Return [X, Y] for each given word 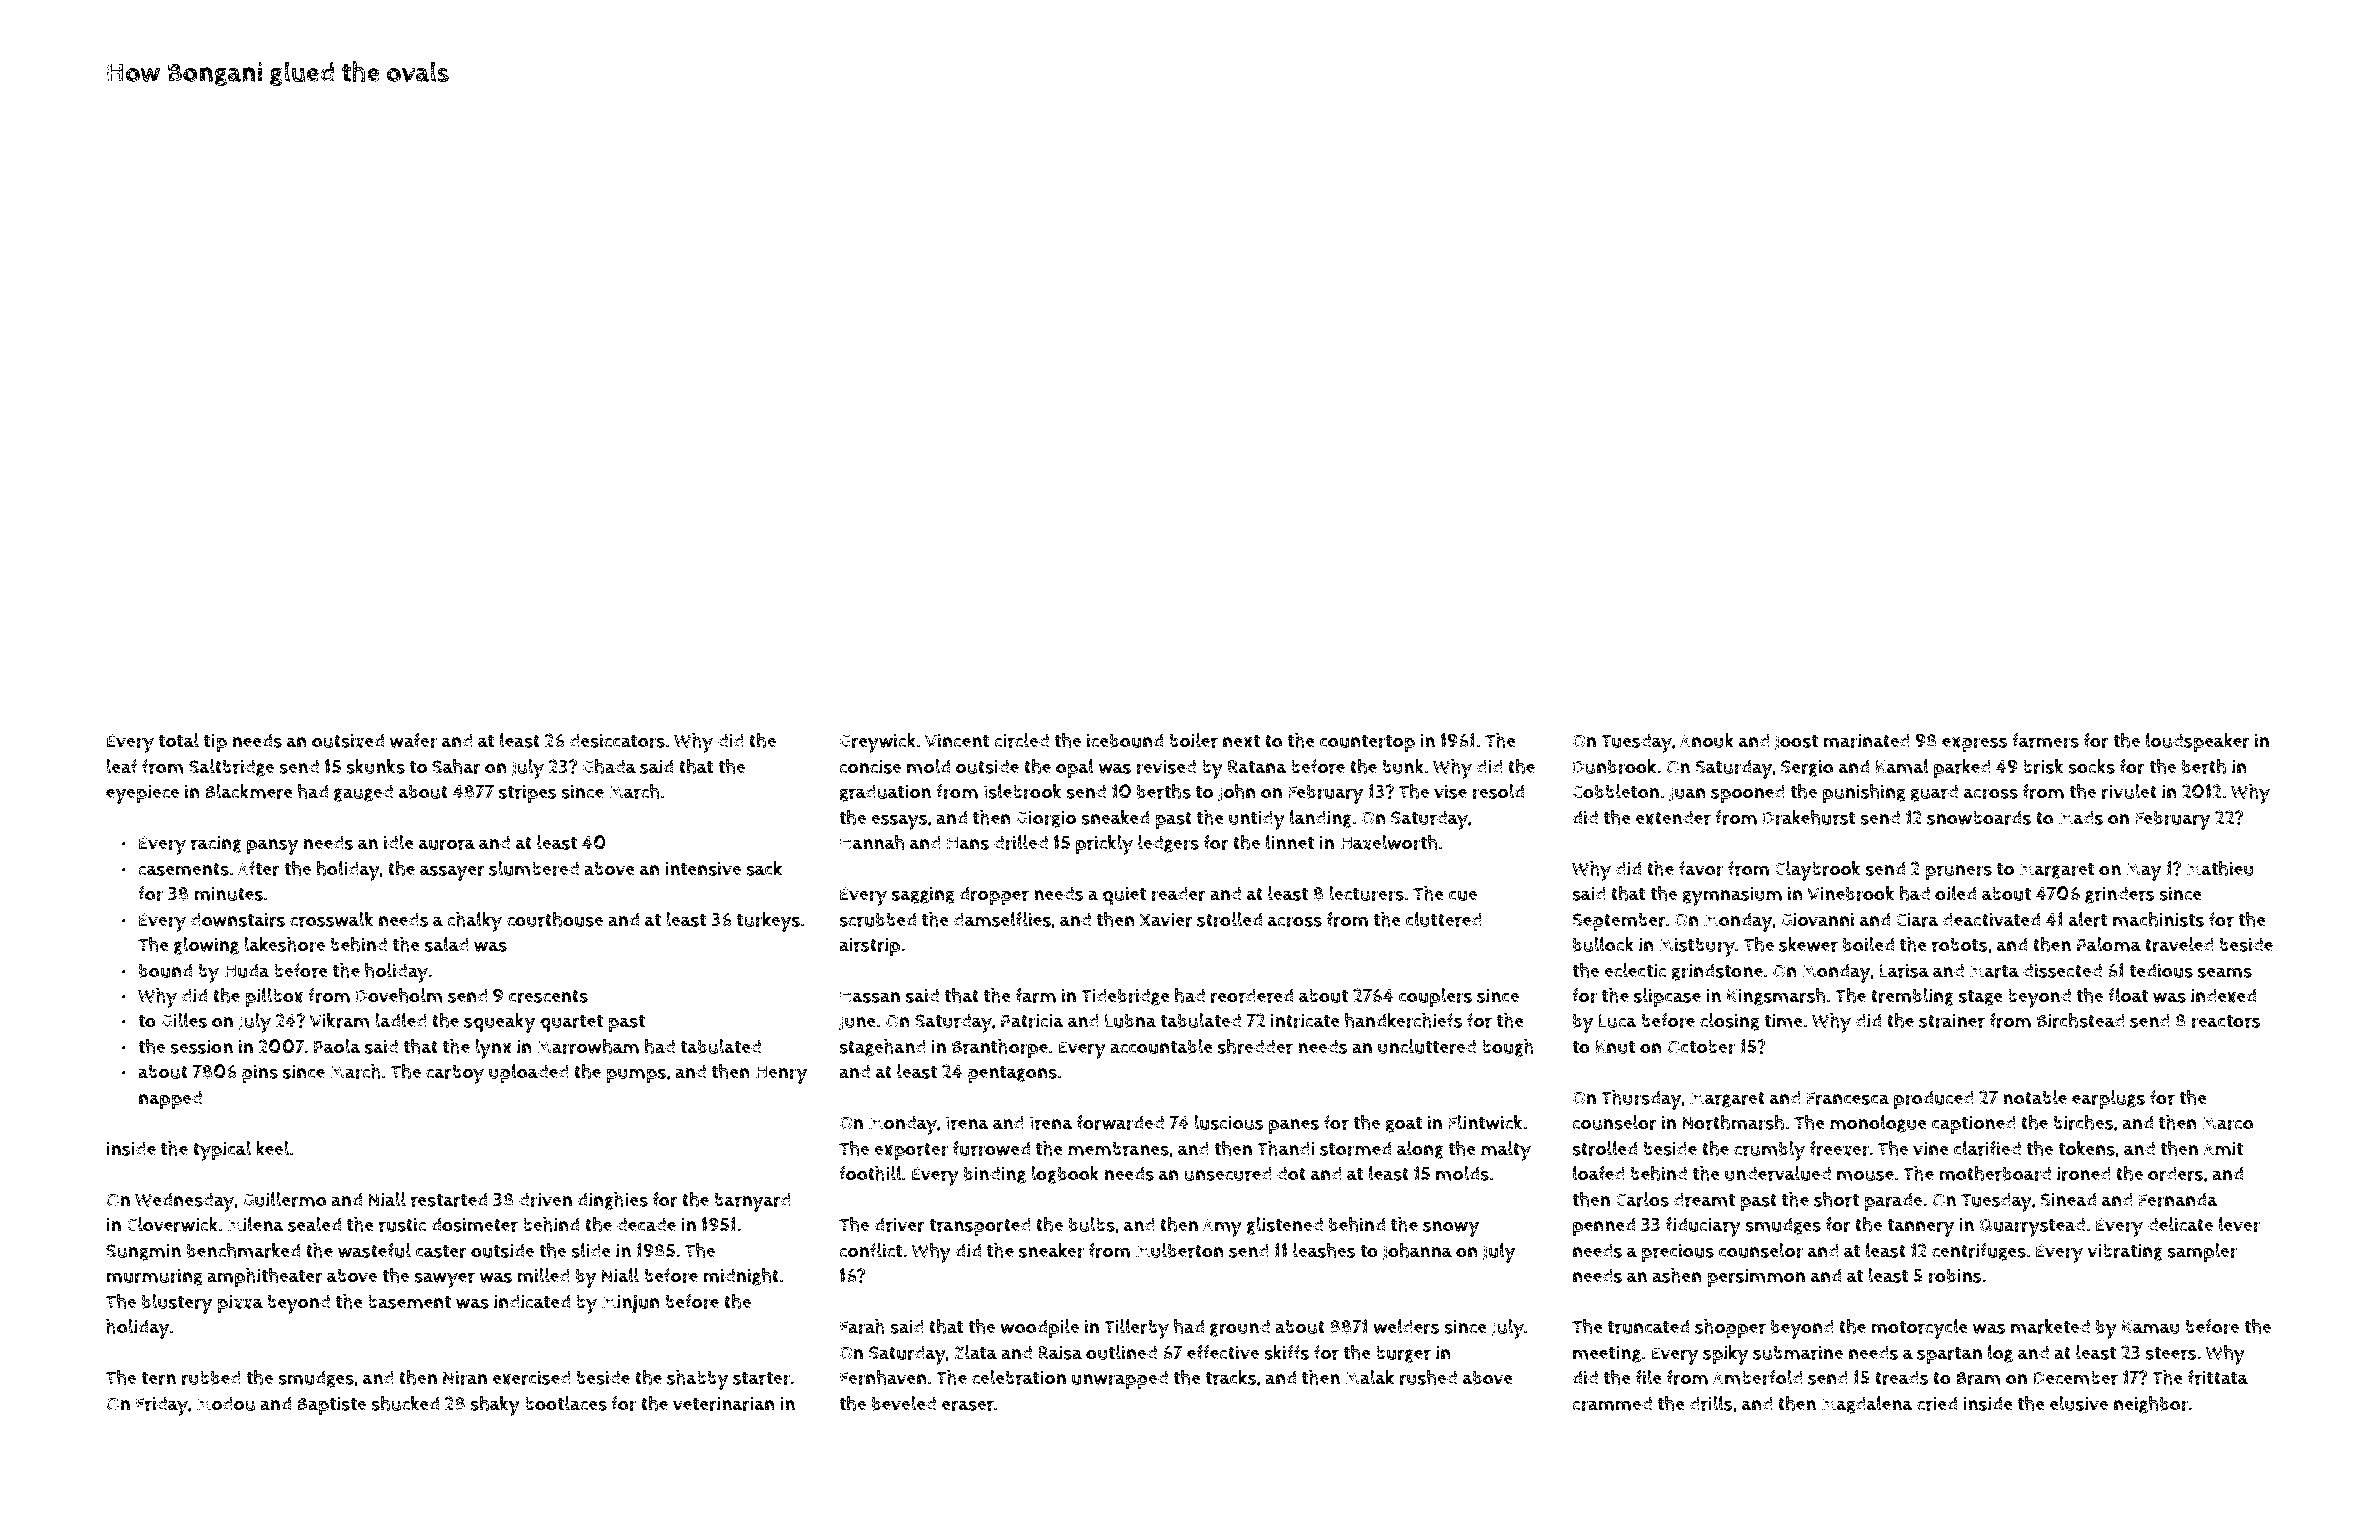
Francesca [1848, 1098]
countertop [1367, 743]
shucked [405, 1403]
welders [1406, 1326]
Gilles [184, 1020]
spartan [1949, 1355]
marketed [2050, 1326]
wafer [413, 740]
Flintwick [1485, 1122]
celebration [1019, 1377]
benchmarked [243, 1250]
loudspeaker [2198, 742]
